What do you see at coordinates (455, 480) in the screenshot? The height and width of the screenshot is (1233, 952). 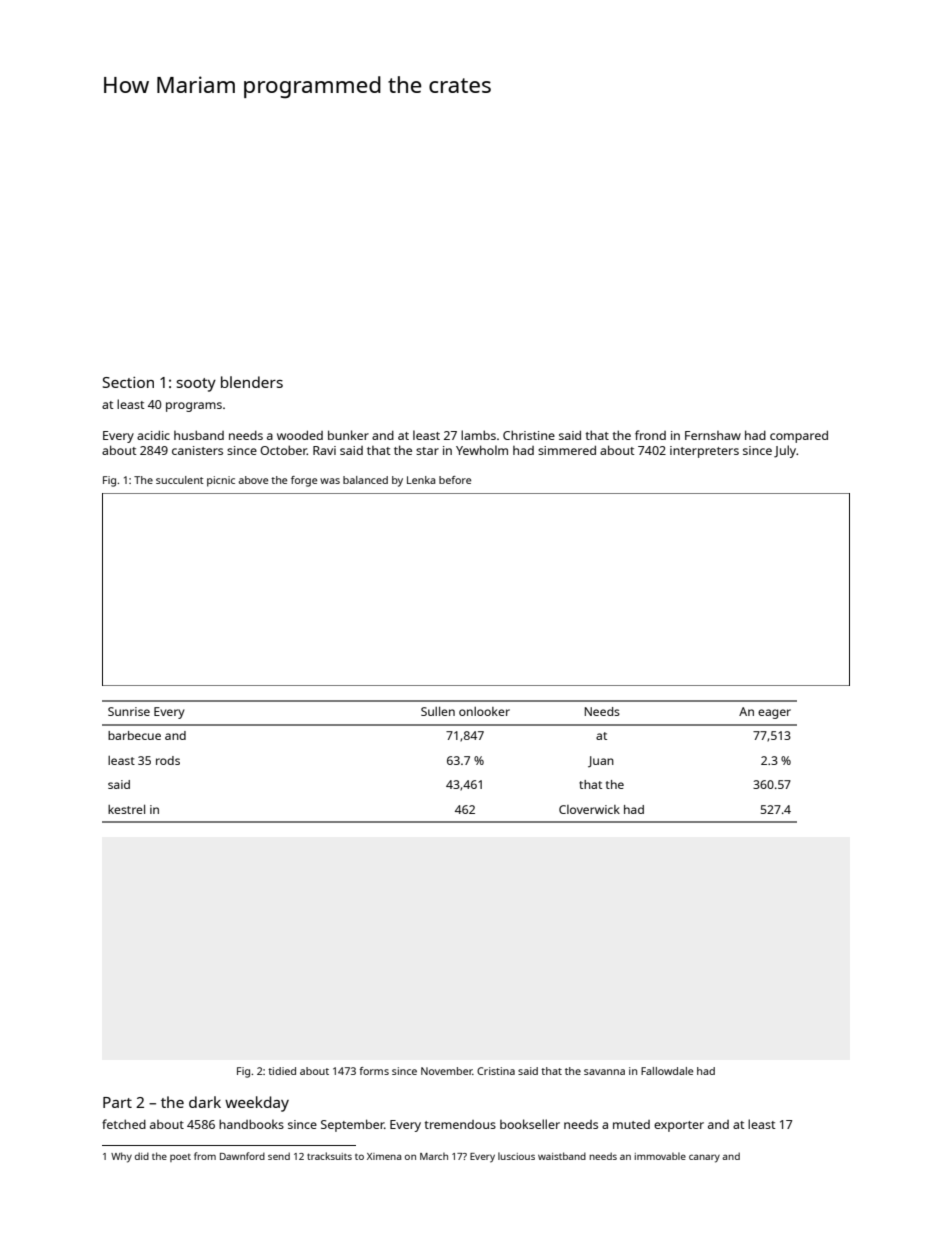 I see `before` at bounding box center [455, 480].
